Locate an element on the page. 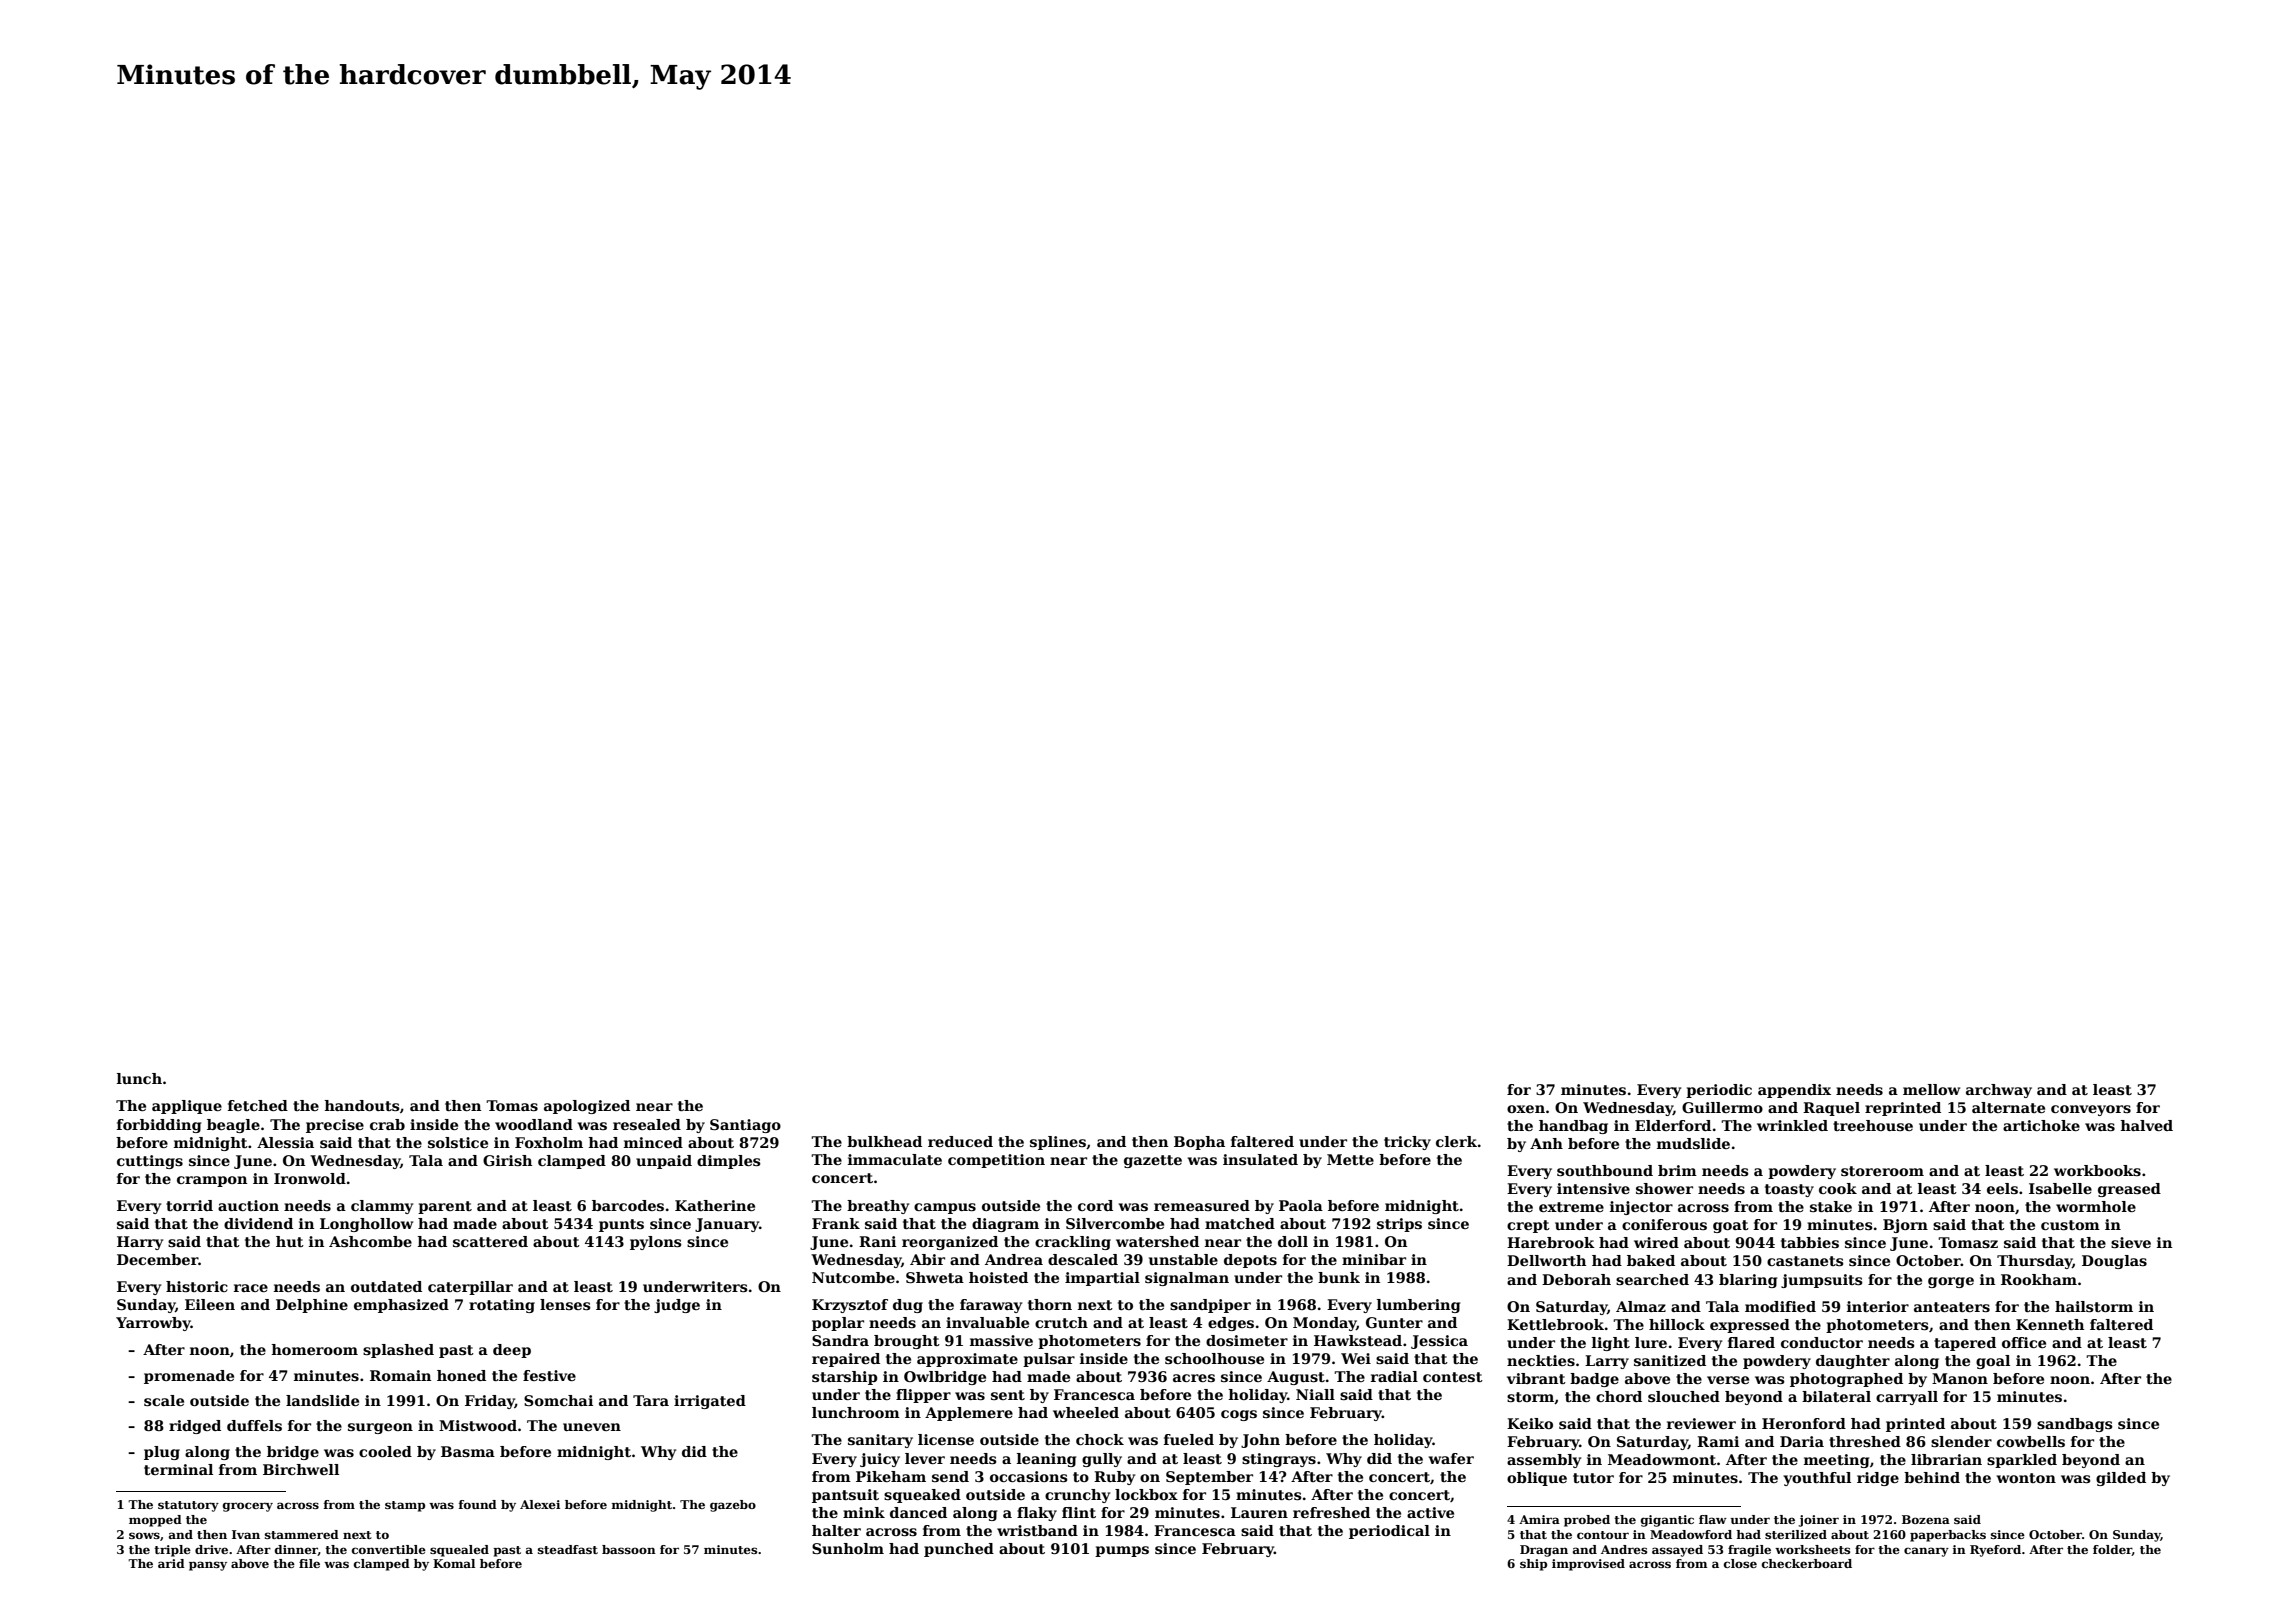 This page has height=1623, width=2295. festive is located at coordinates (549, 1375).
